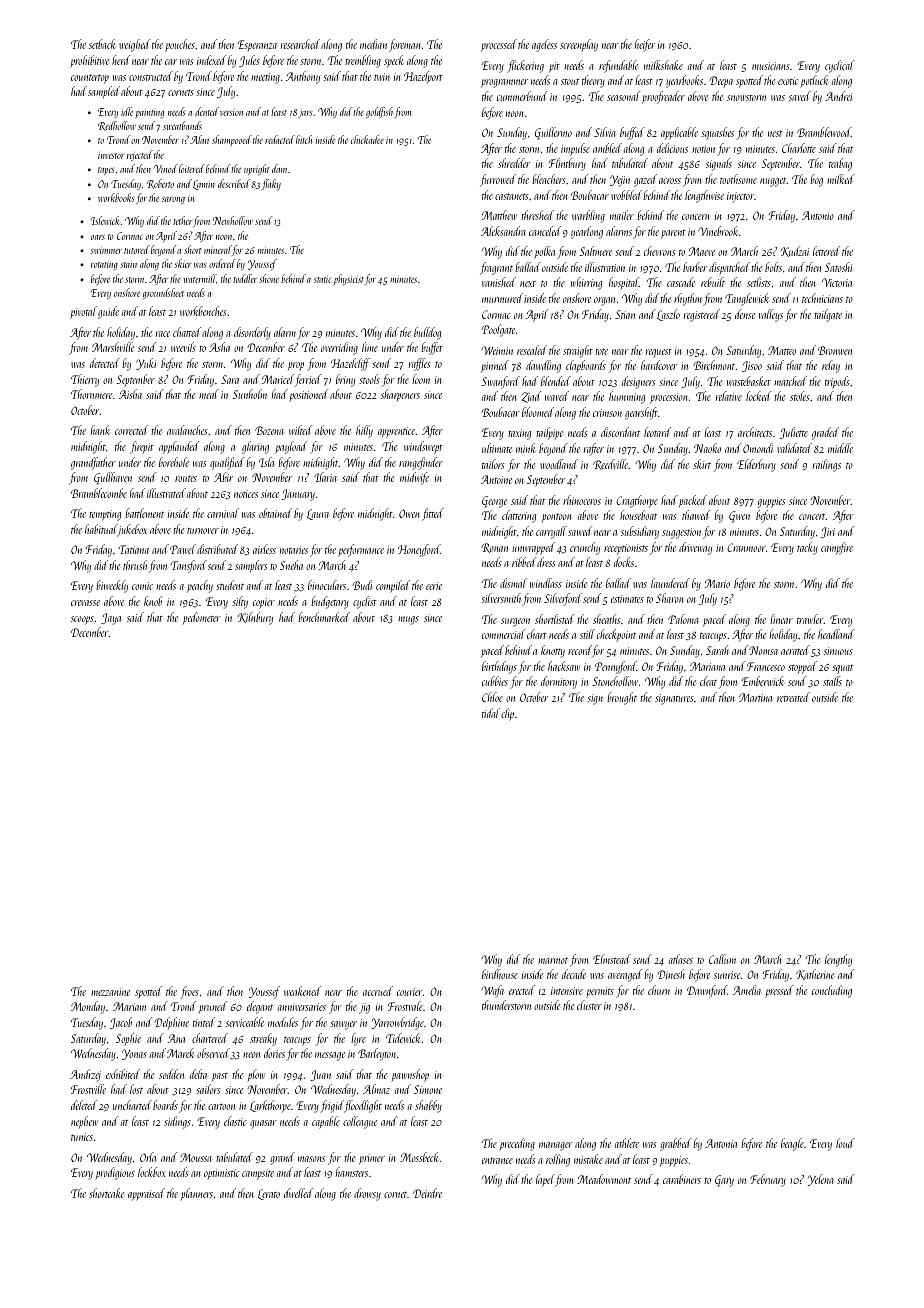 Image resolution: width=924 pixels, height=1308 pixels. What do you see at coordinates (838, 960) in the screenshot?
I see `lengthy` at bounding box center [838, 960].
